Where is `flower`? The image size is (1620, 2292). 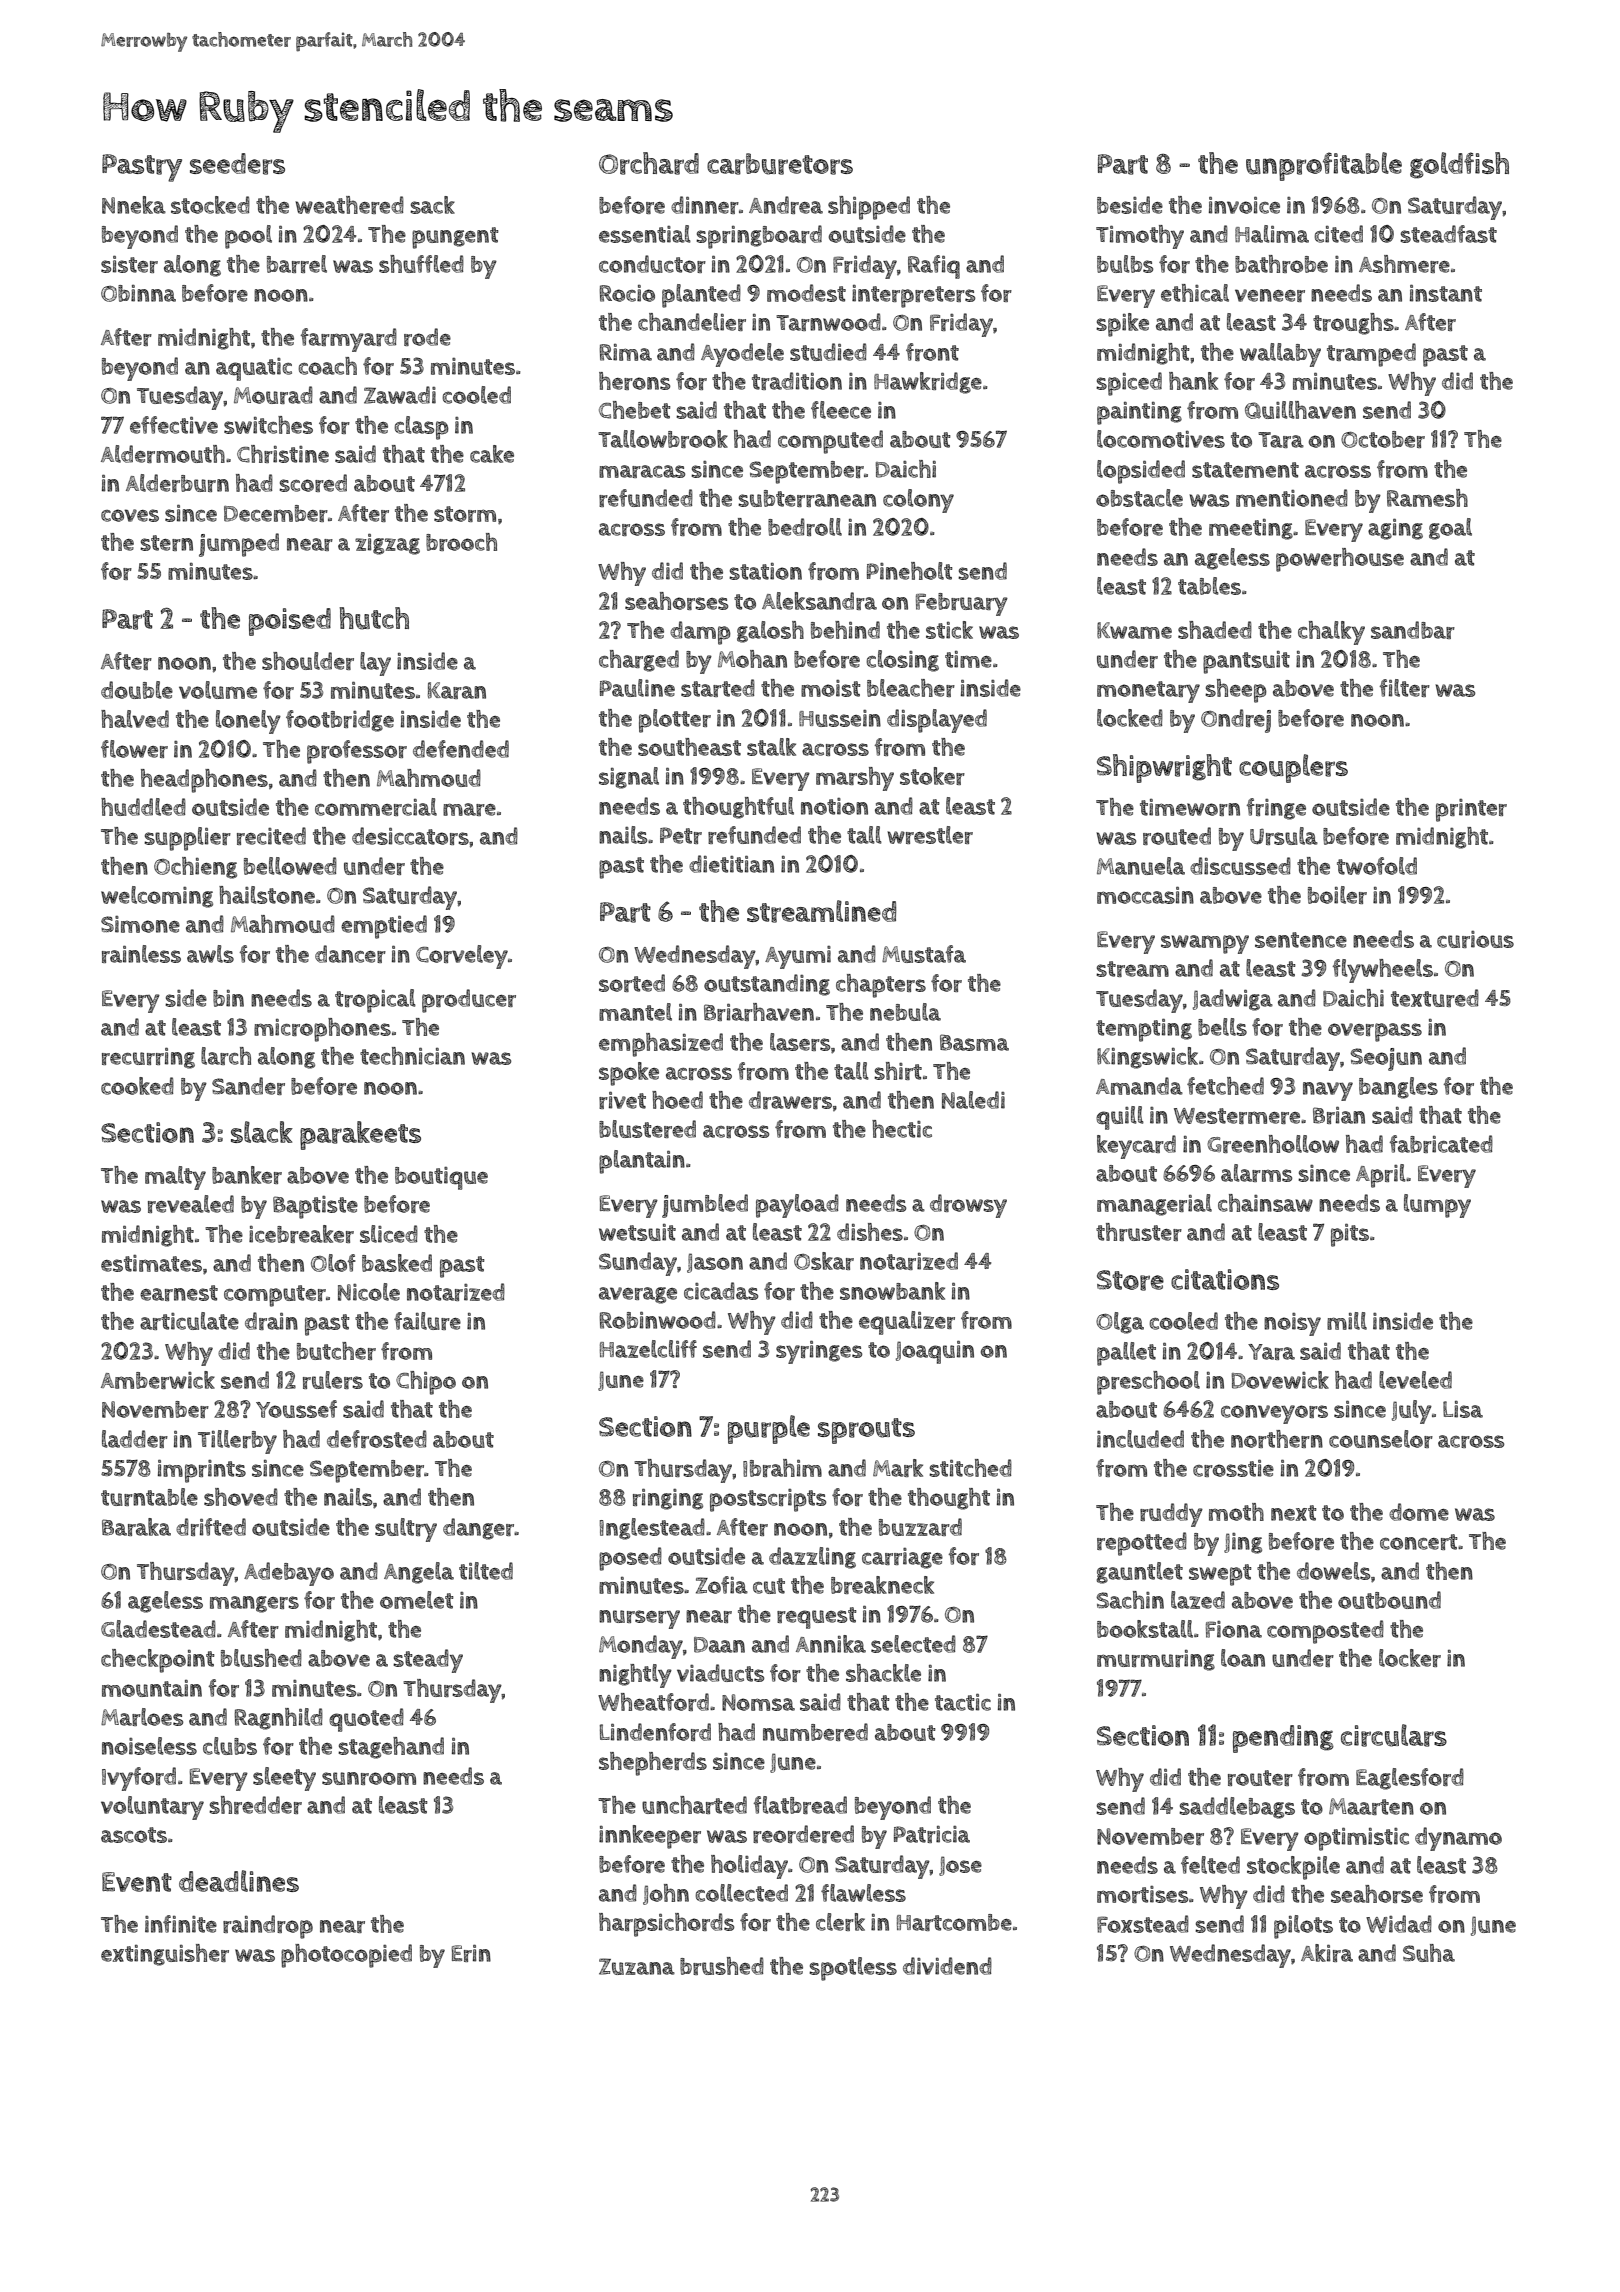
flower is located at coordinates (134, 749).
